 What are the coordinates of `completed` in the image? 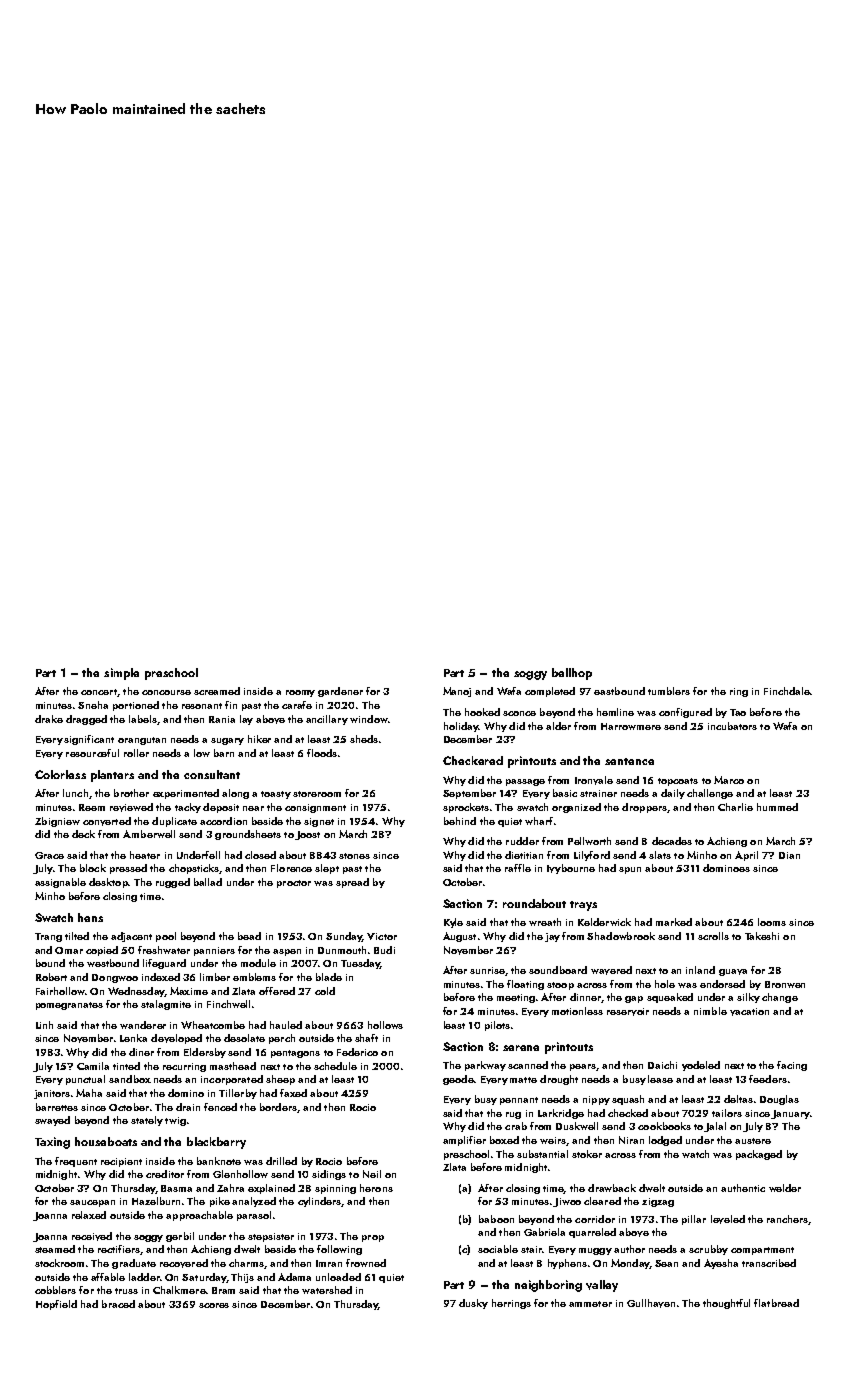 It's located at (550, 692).
